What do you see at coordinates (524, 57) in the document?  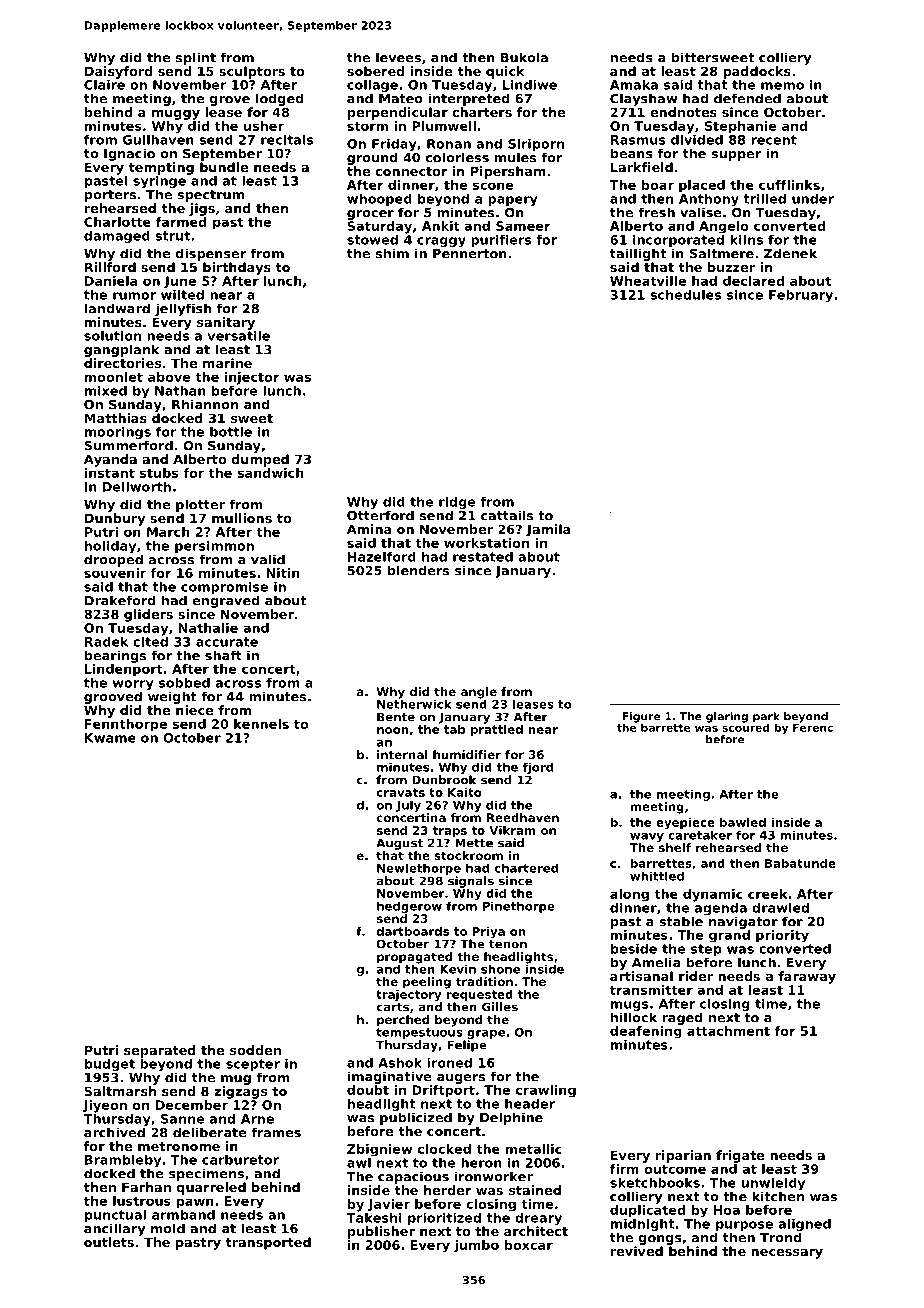 I see `Bukola` at bounding box center [524, 57].
